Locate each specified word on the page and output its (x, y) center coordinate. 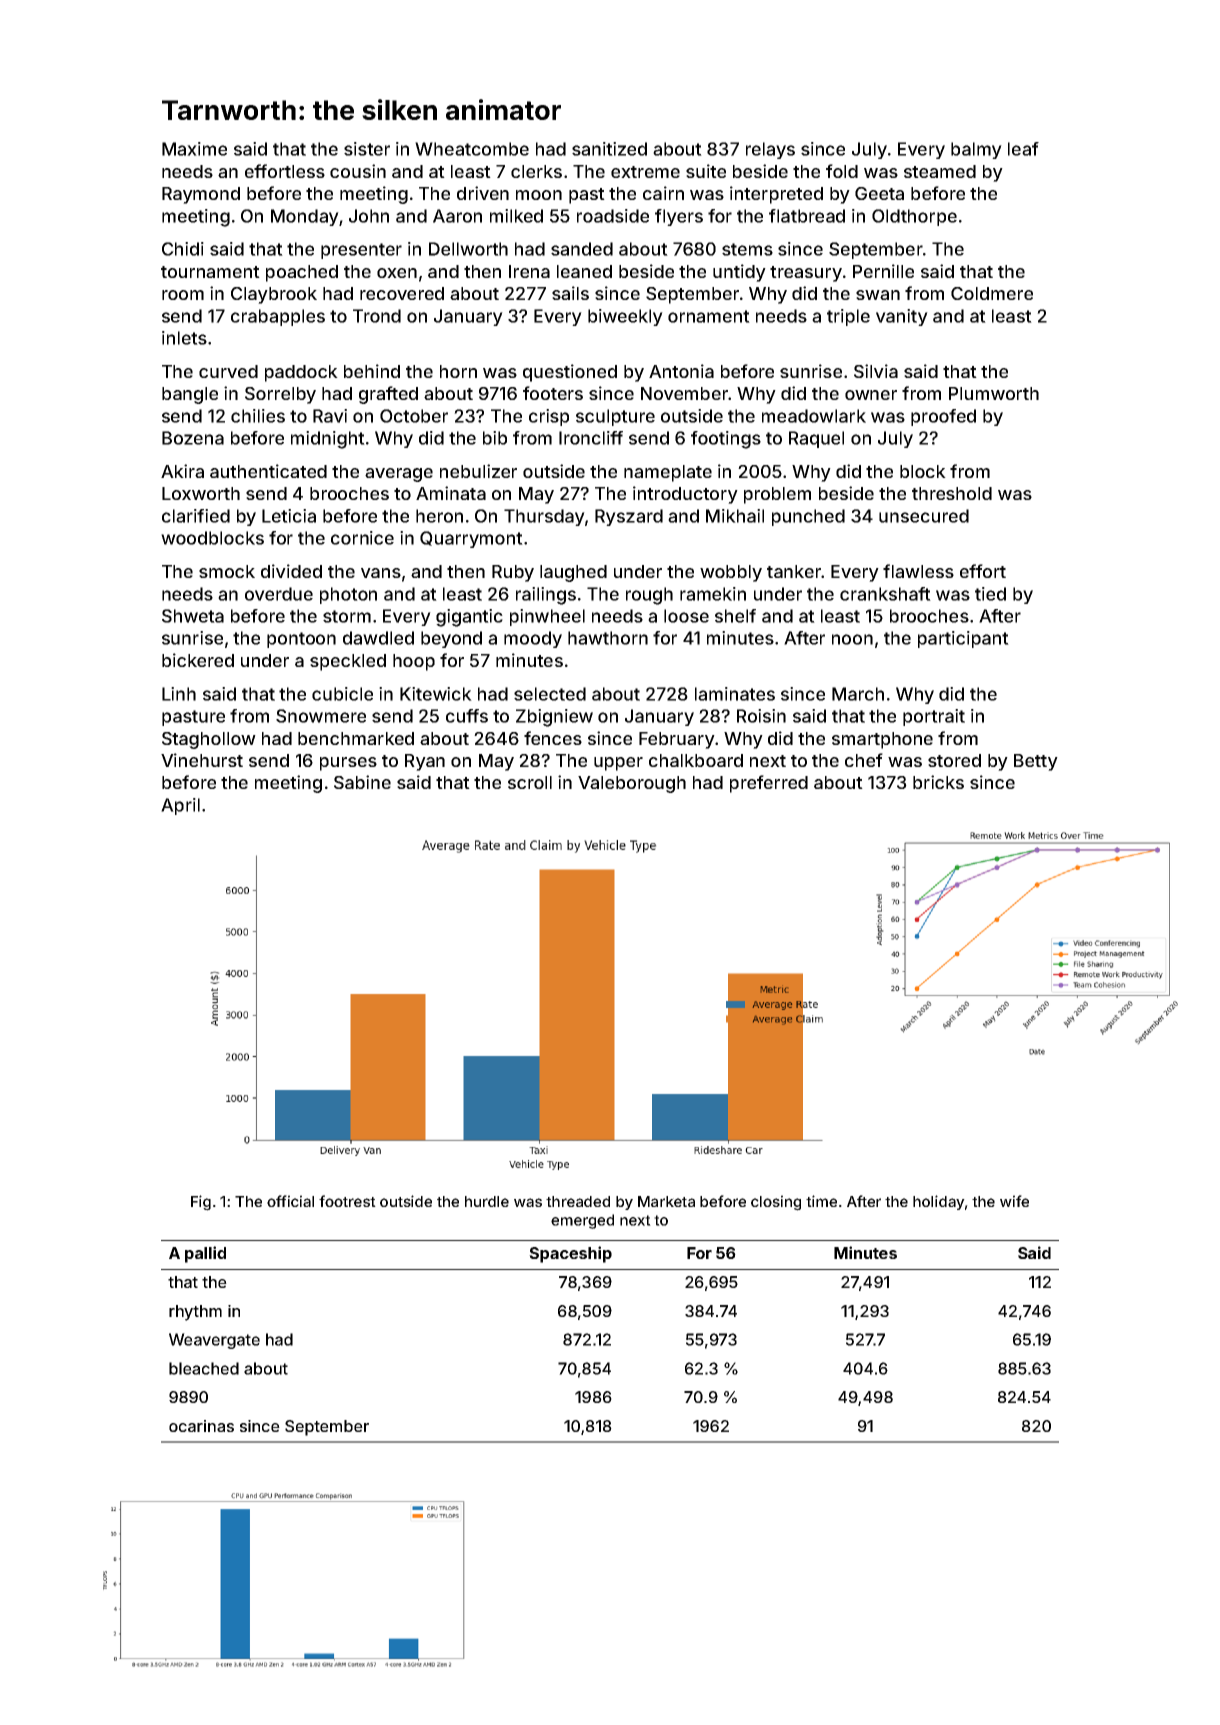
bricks (938, 782)
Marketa (666, 1201)
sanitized (609, 149)
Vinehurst (202, 760)
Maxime (194, 149)
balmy (976, 150)
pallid (205, 1254)
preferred (769, 784)
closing (776, 1203)
